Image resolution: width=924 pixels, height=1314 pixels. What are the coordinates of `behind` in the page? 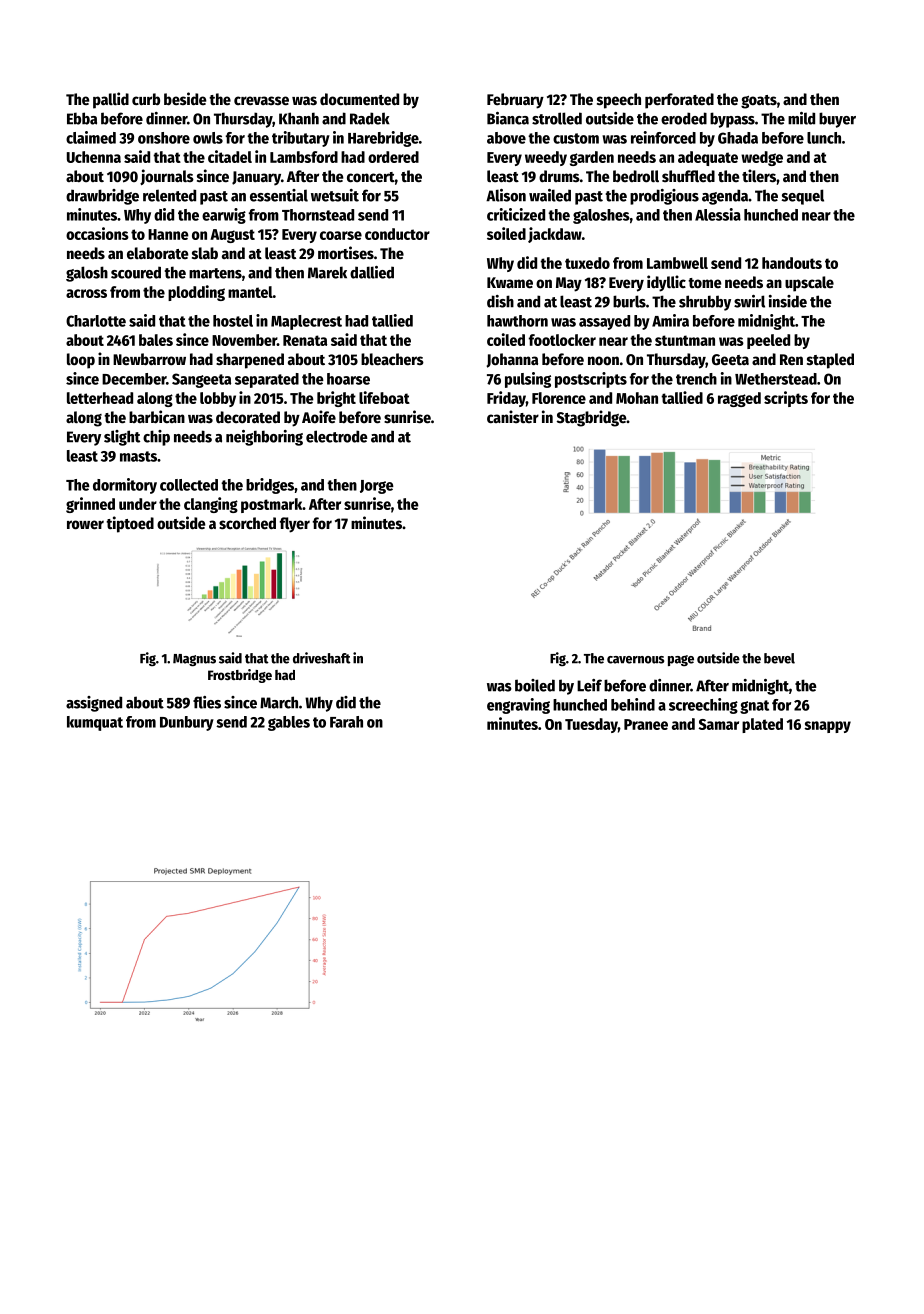 It's located at (633, 704).
